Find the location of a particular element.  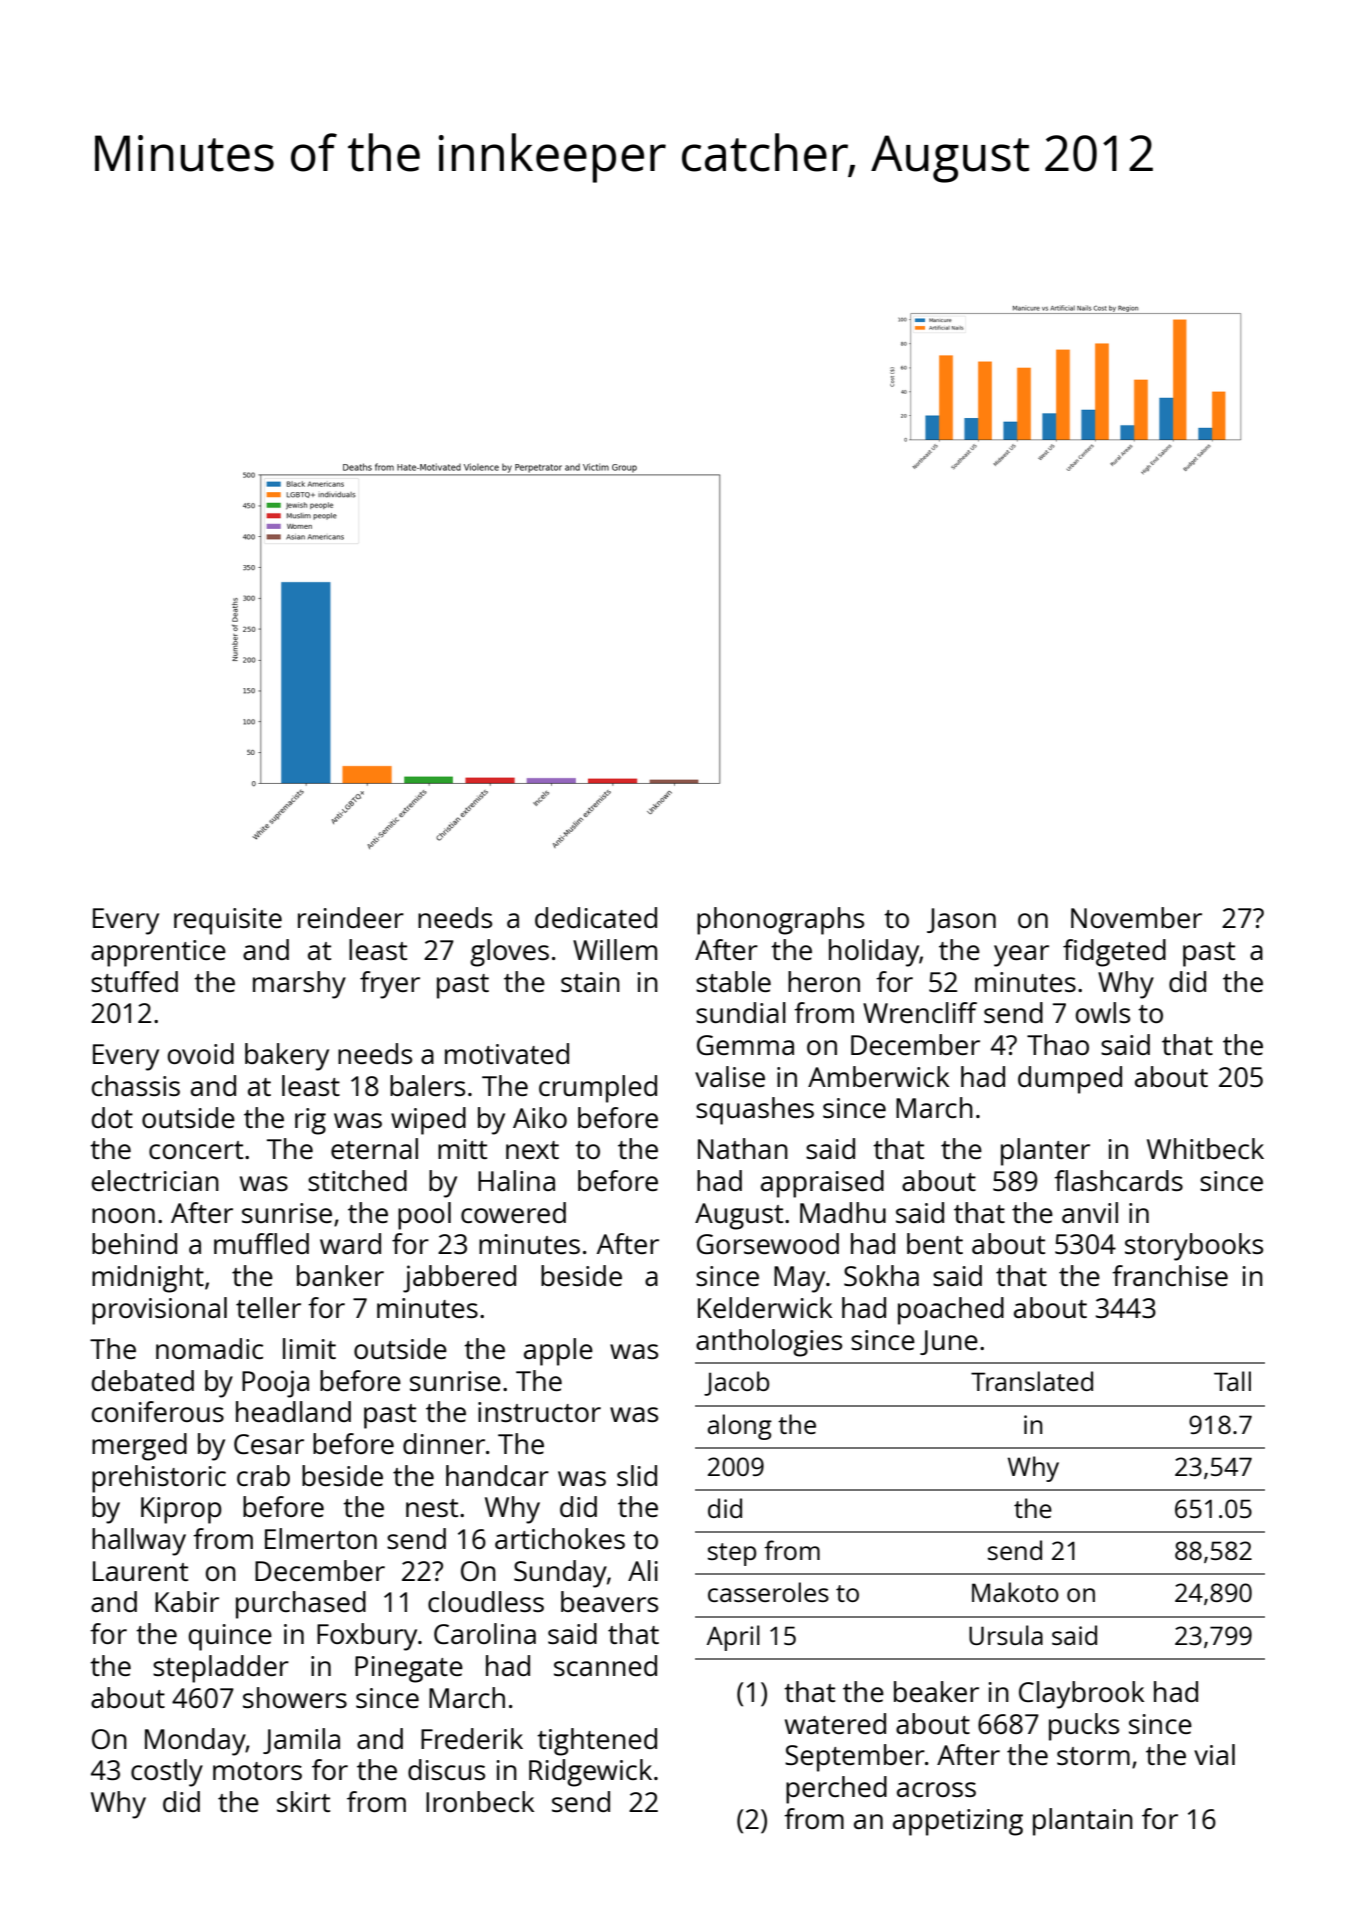

muffled is located at coordinates (261, 1243).
